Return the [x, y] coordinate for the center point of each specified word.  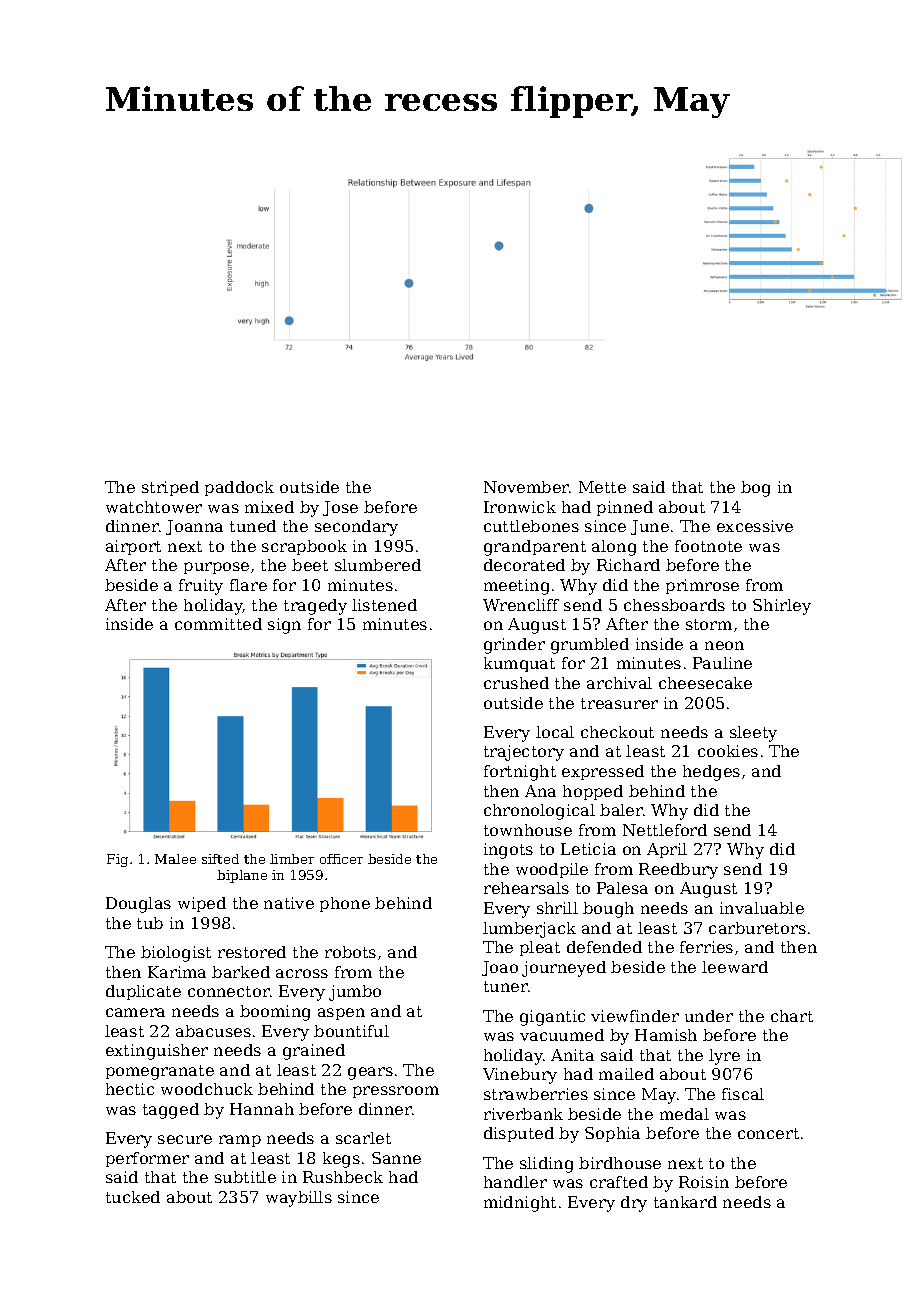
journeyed [564, 969]
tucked [133, 1197]
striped [170, 488]
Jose [340, 508]
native [289, 903]
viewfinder [635, 1016]
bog [755, 489]
